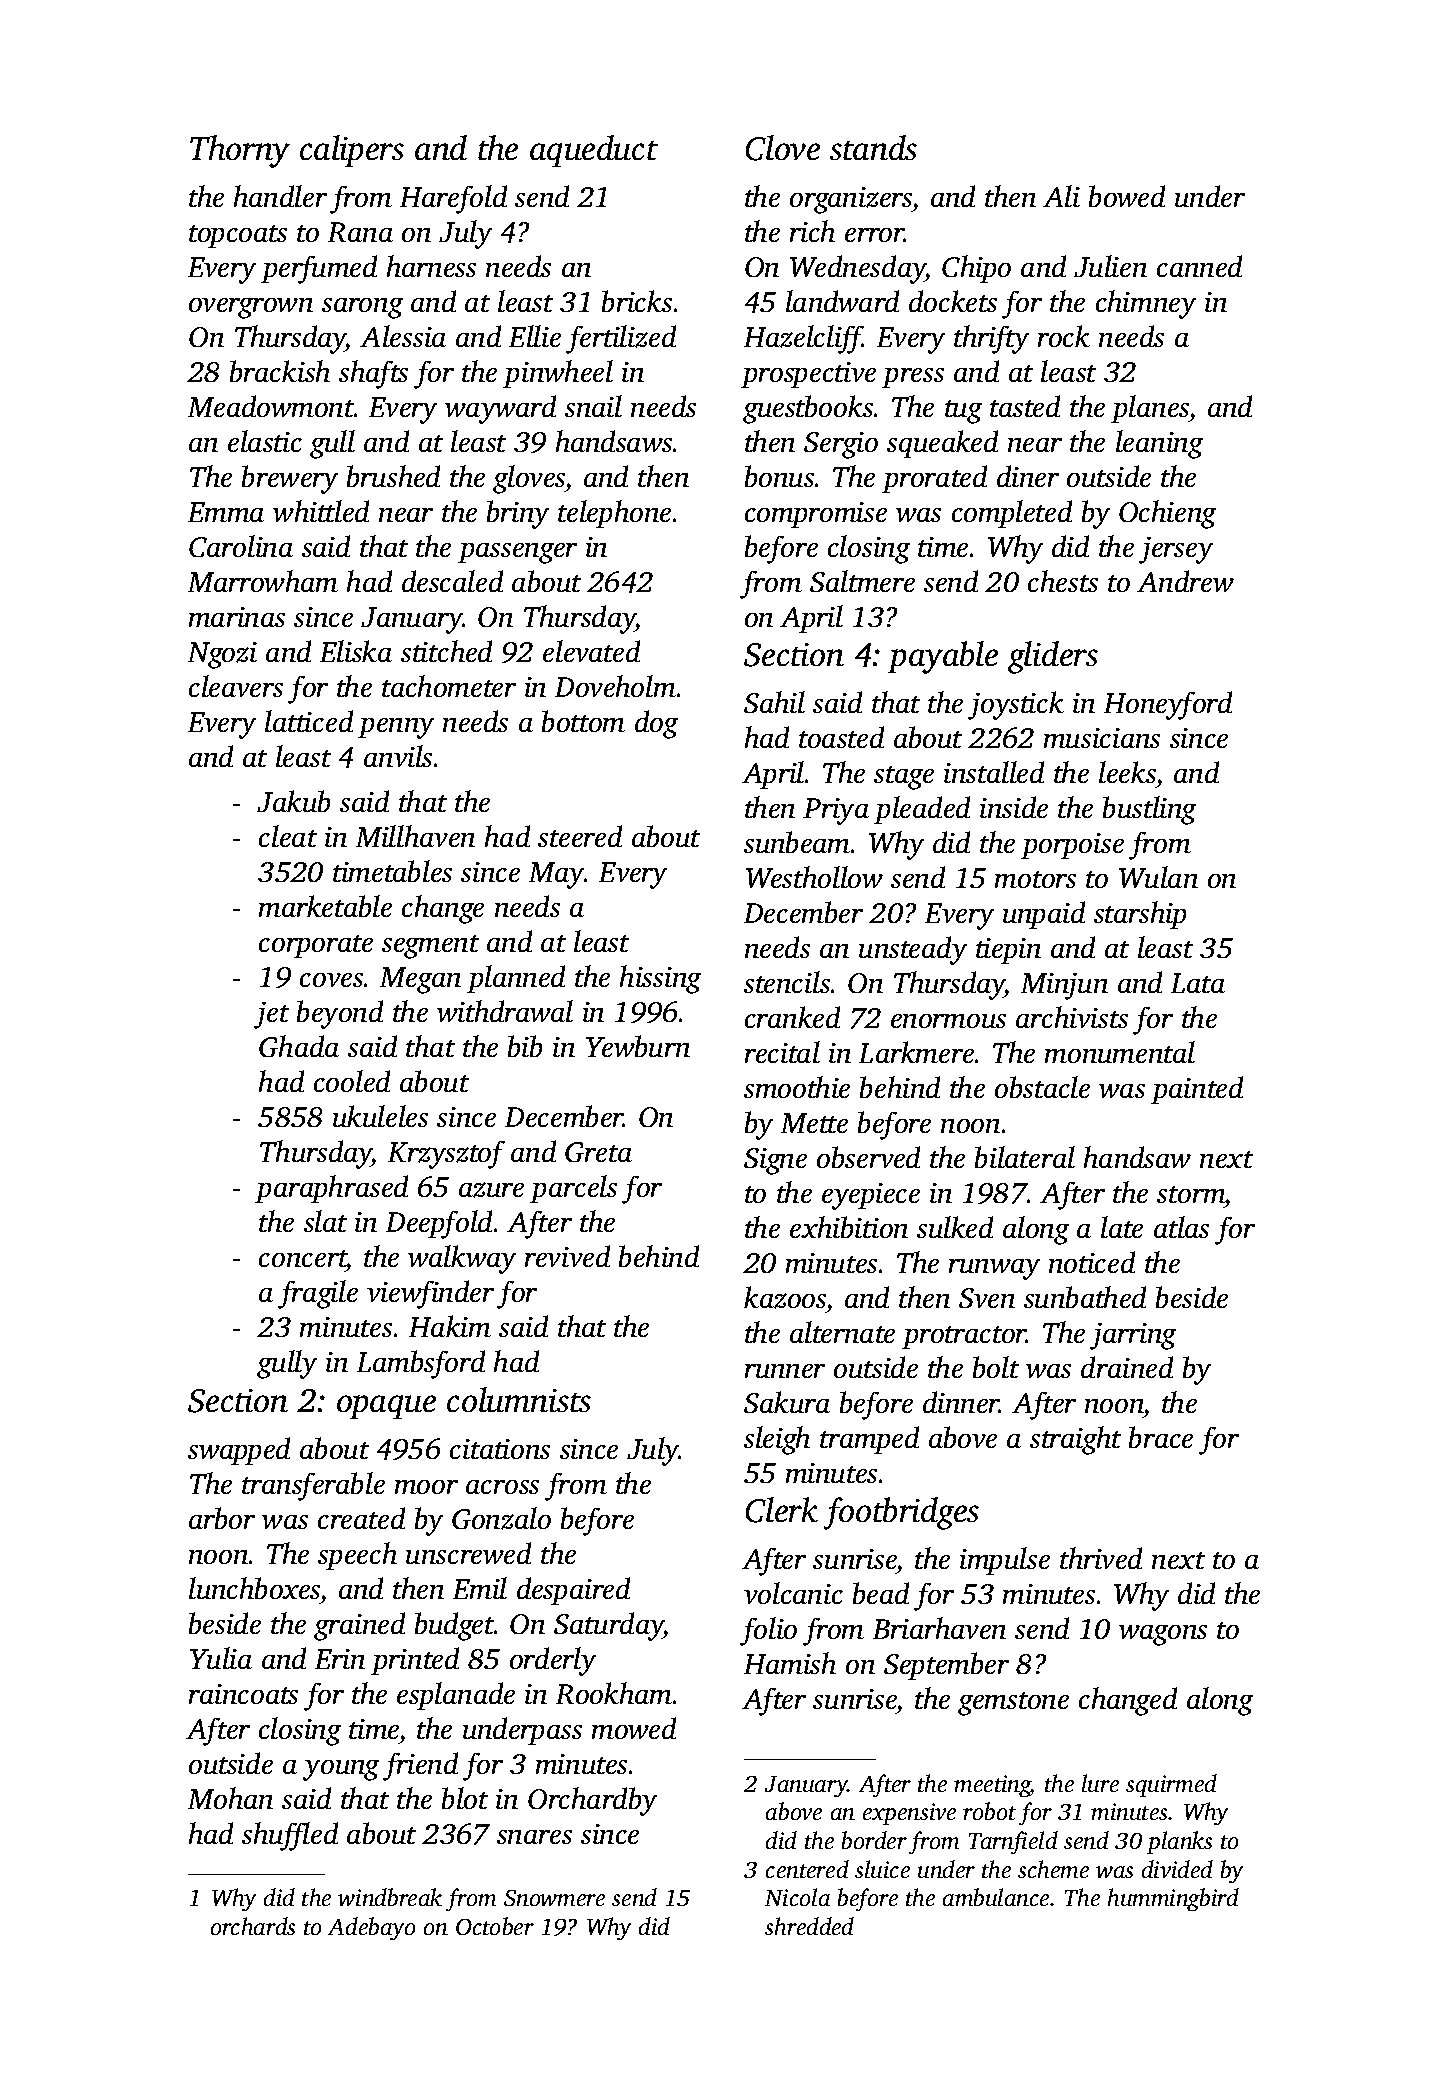  I want to click on brushed, so click(393, 476).
